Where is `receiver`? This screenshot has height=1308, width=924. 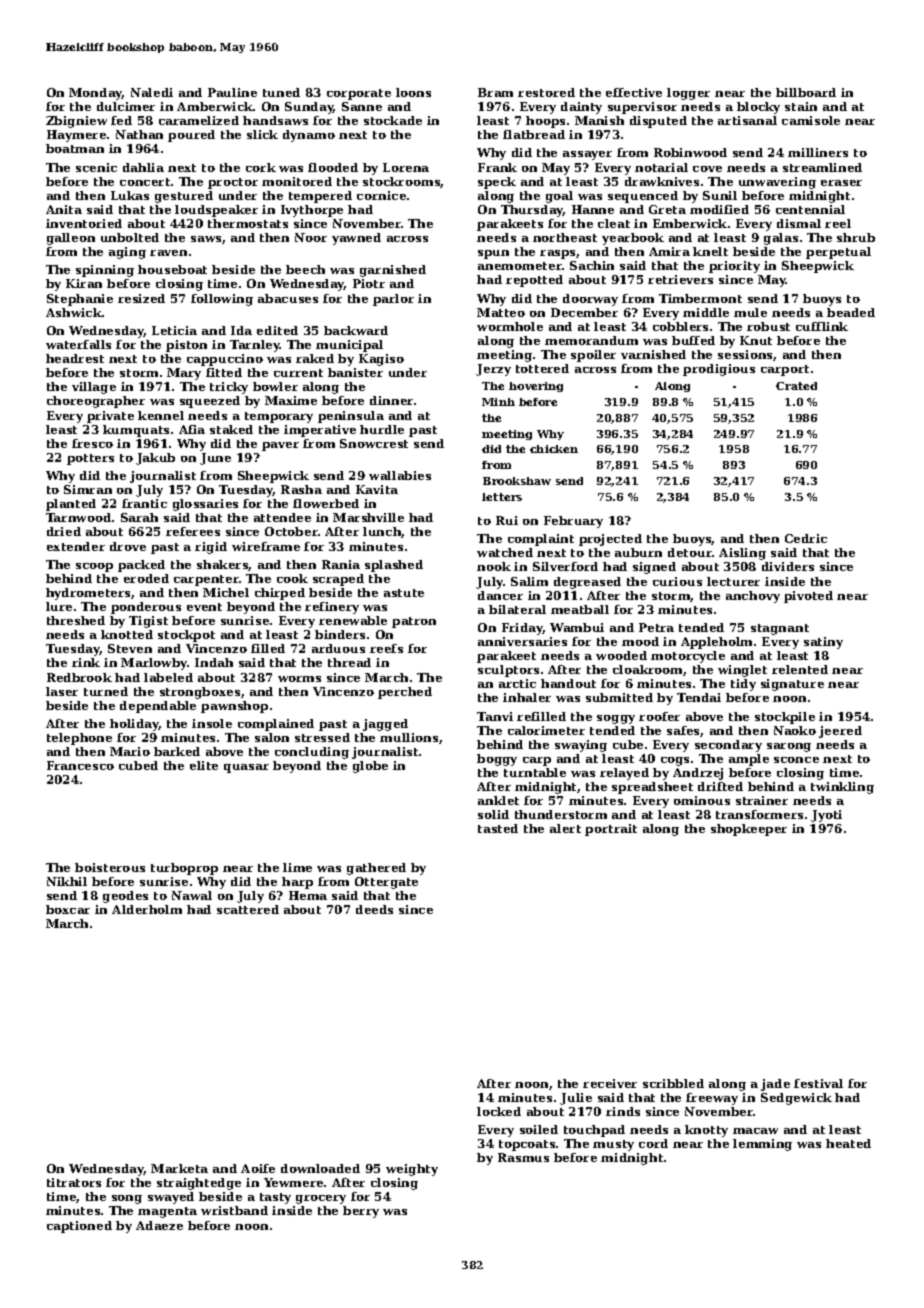 receiver is located at coordinates (610, 1083).
